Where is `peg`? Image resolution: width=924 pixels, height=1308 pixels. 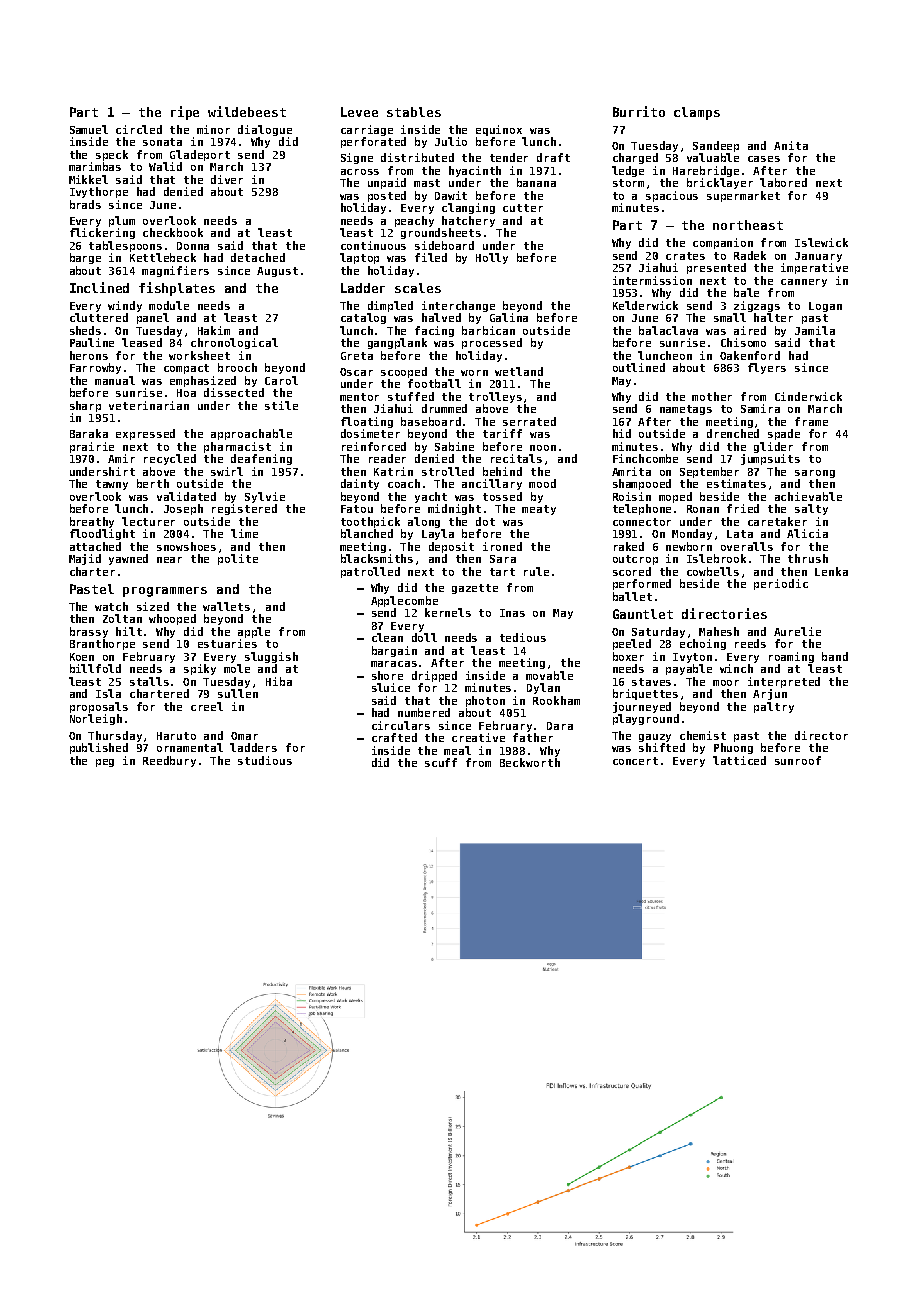 peg is located at coordinates (105, 763).
